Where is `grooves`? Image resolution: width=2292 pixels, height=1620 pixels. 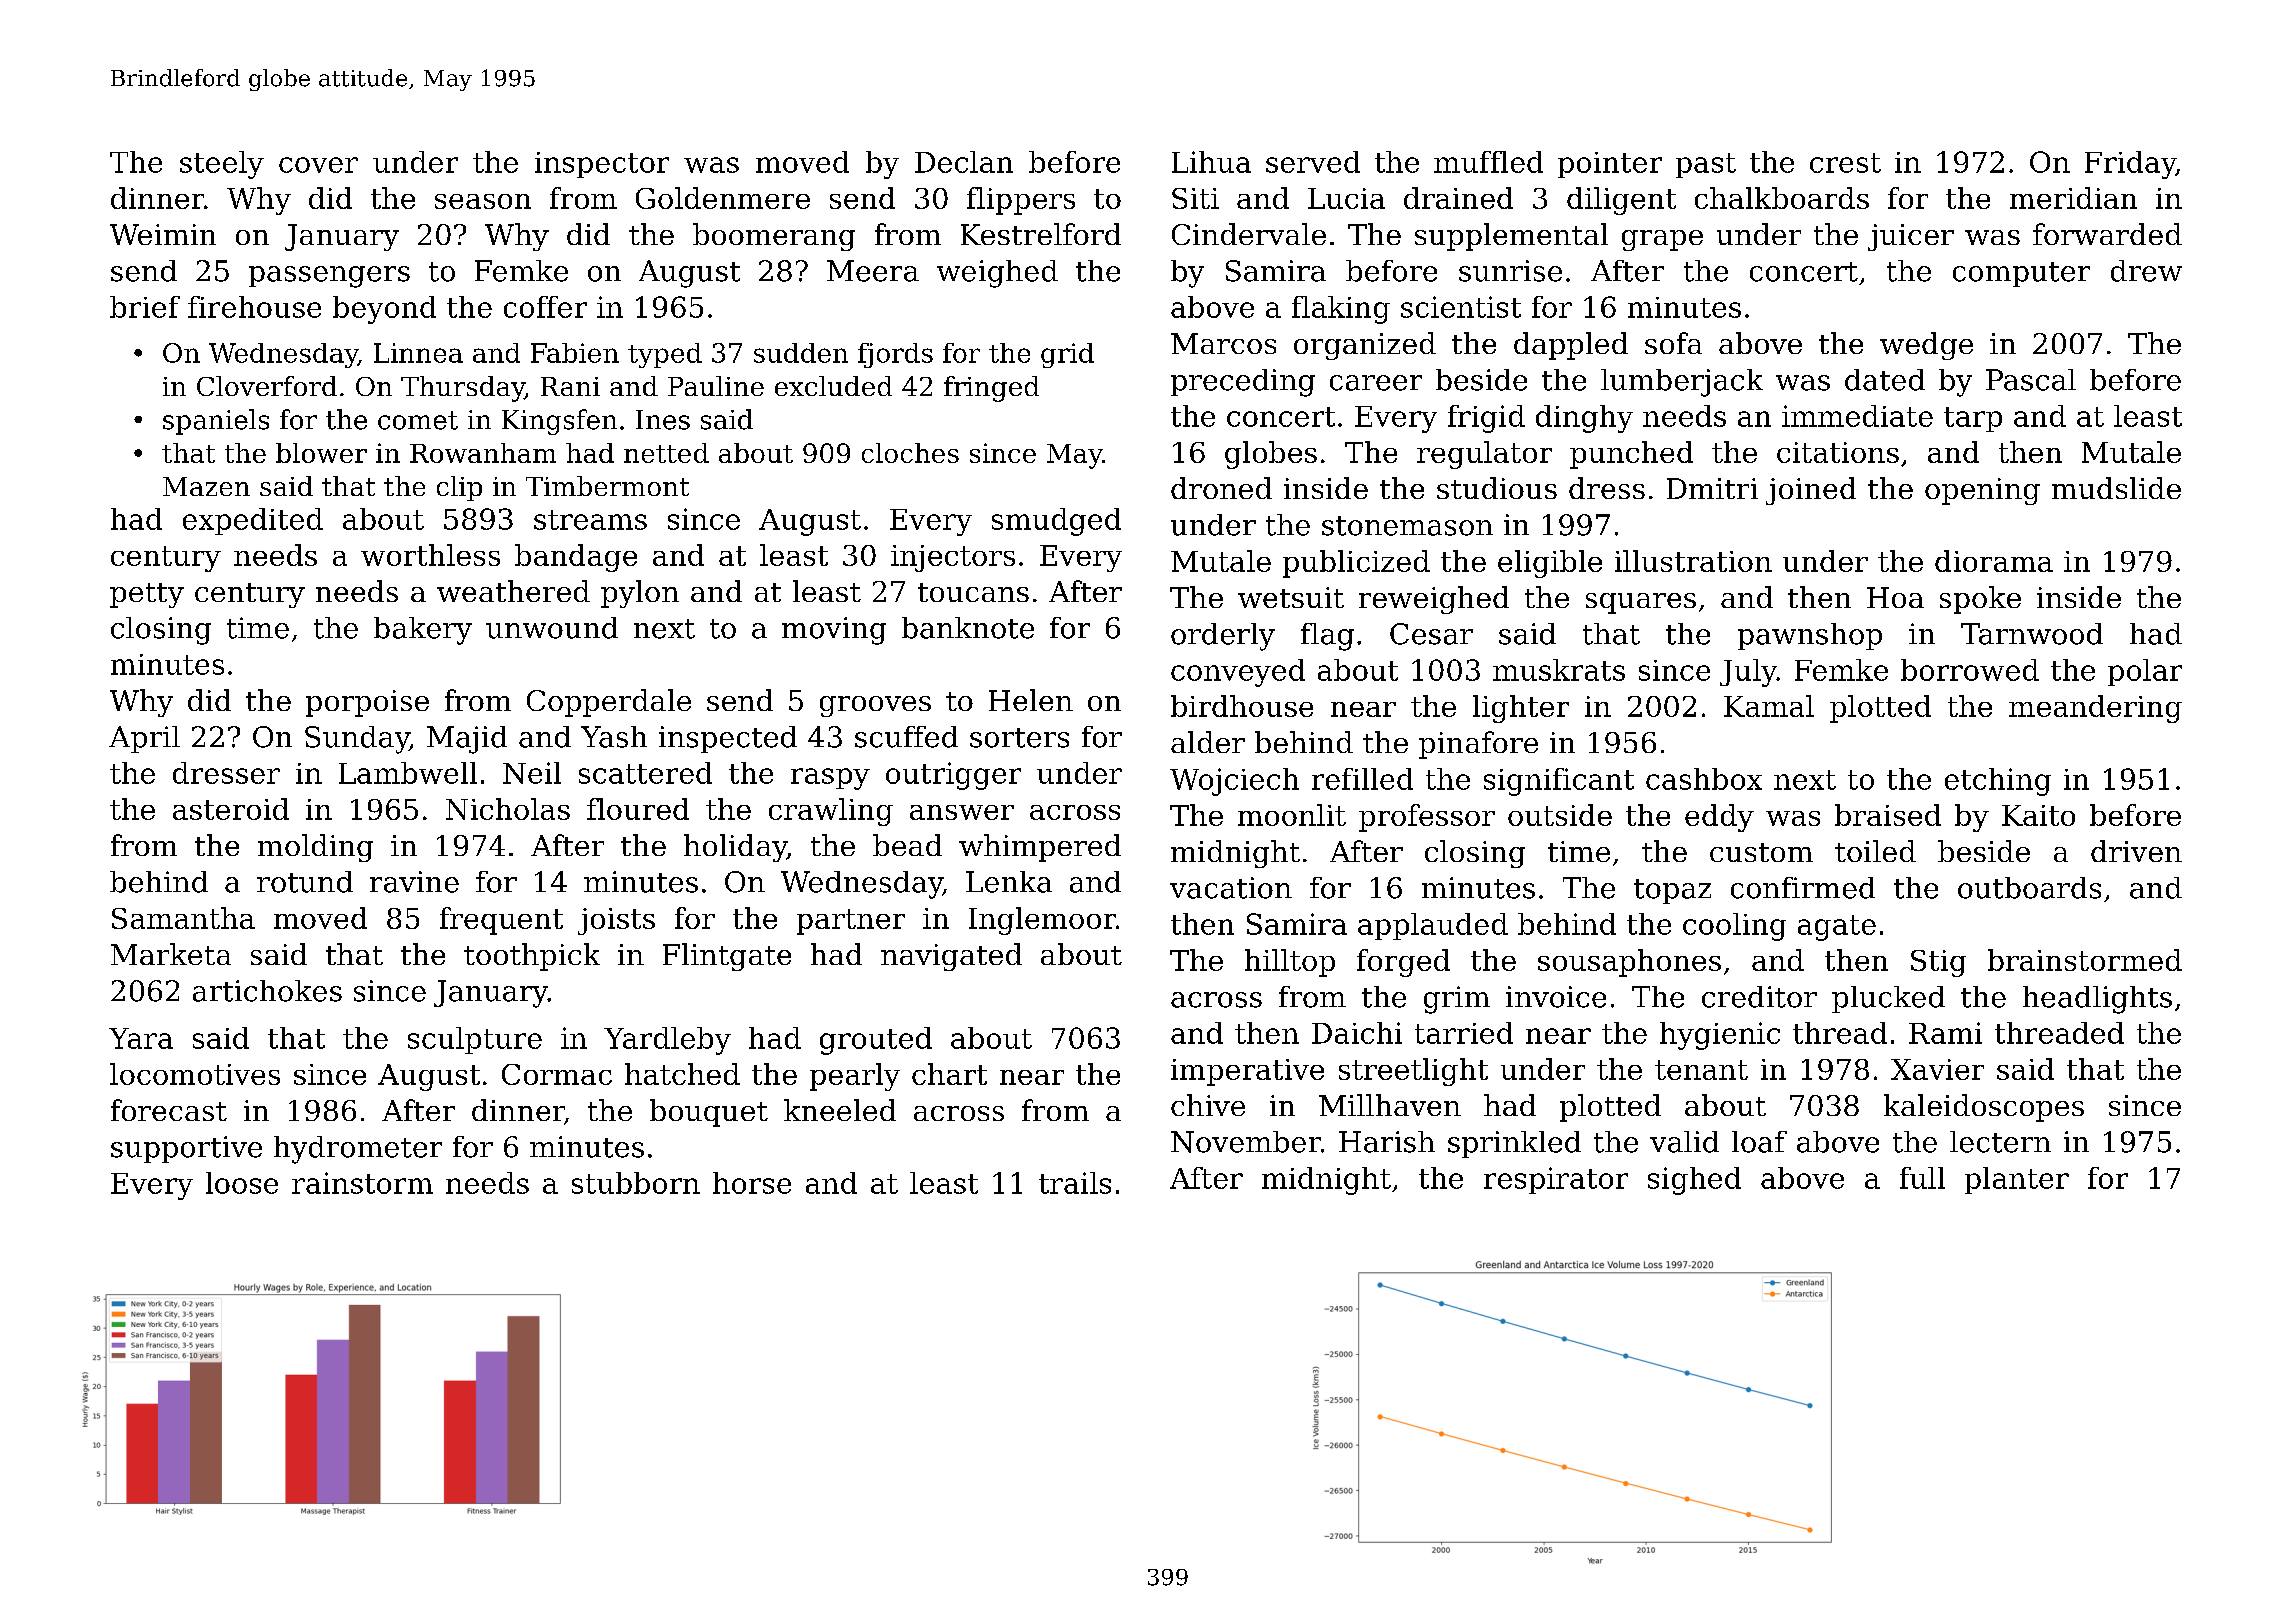 grooves is located at coordinates (875, 706).
